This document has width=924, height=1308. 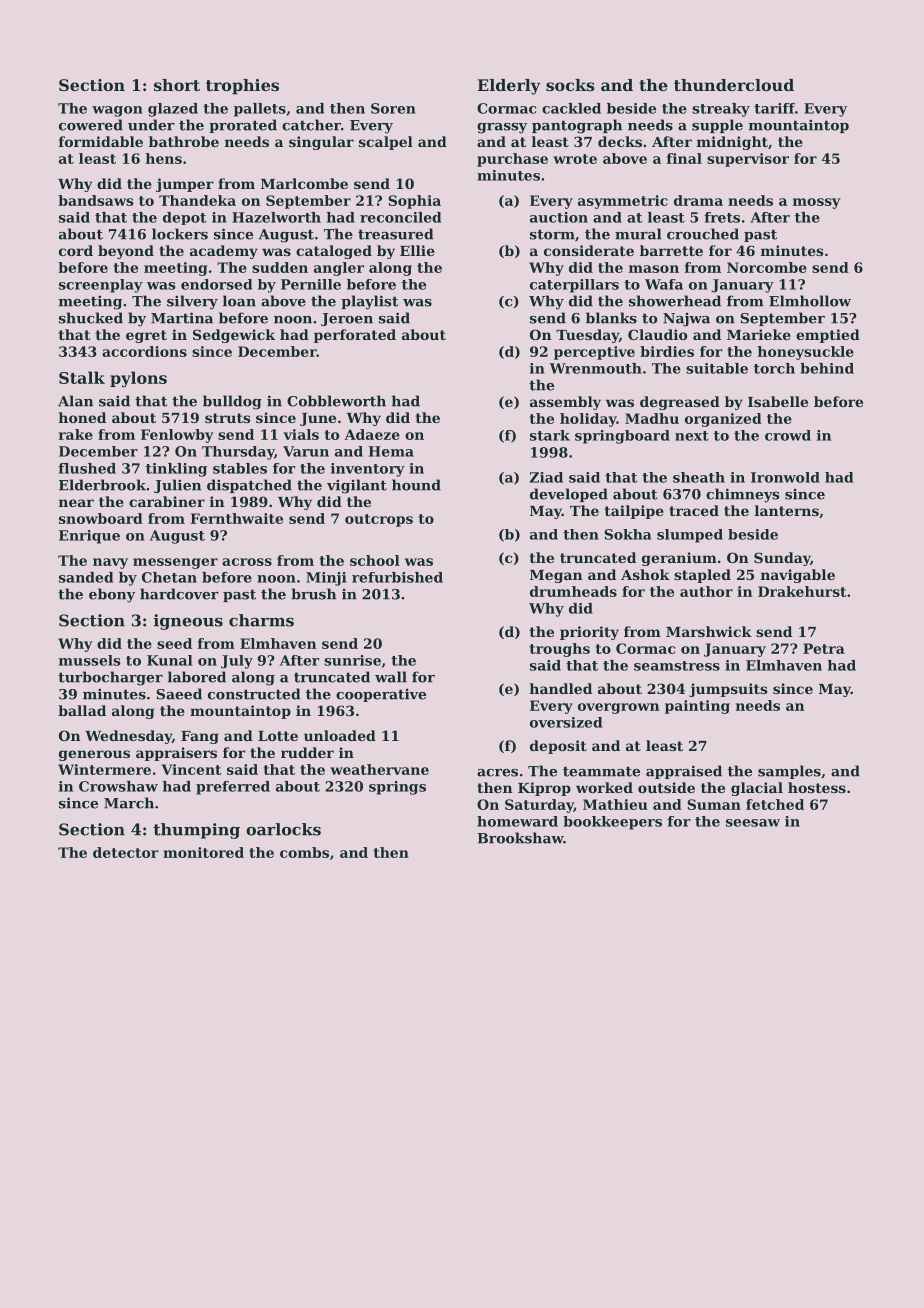 What do you see at coordinates (104, 769) in the document?
I see `Wintermere` at bounding box center [104, 769].
